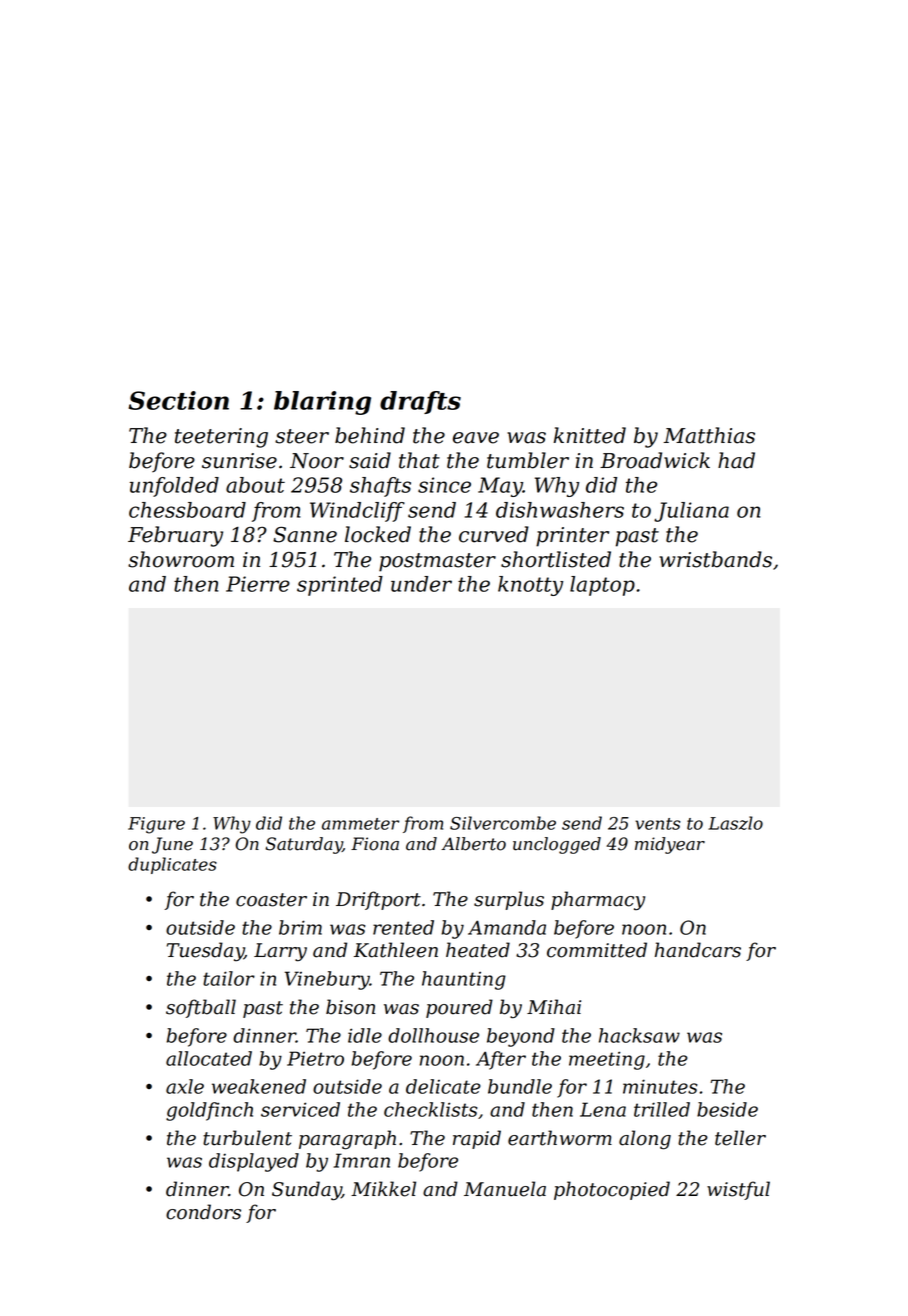 This page has width=908, height=1316. Describe the element at coordinates (433, 1035) in the page. I see `dollhouse` at that location.
